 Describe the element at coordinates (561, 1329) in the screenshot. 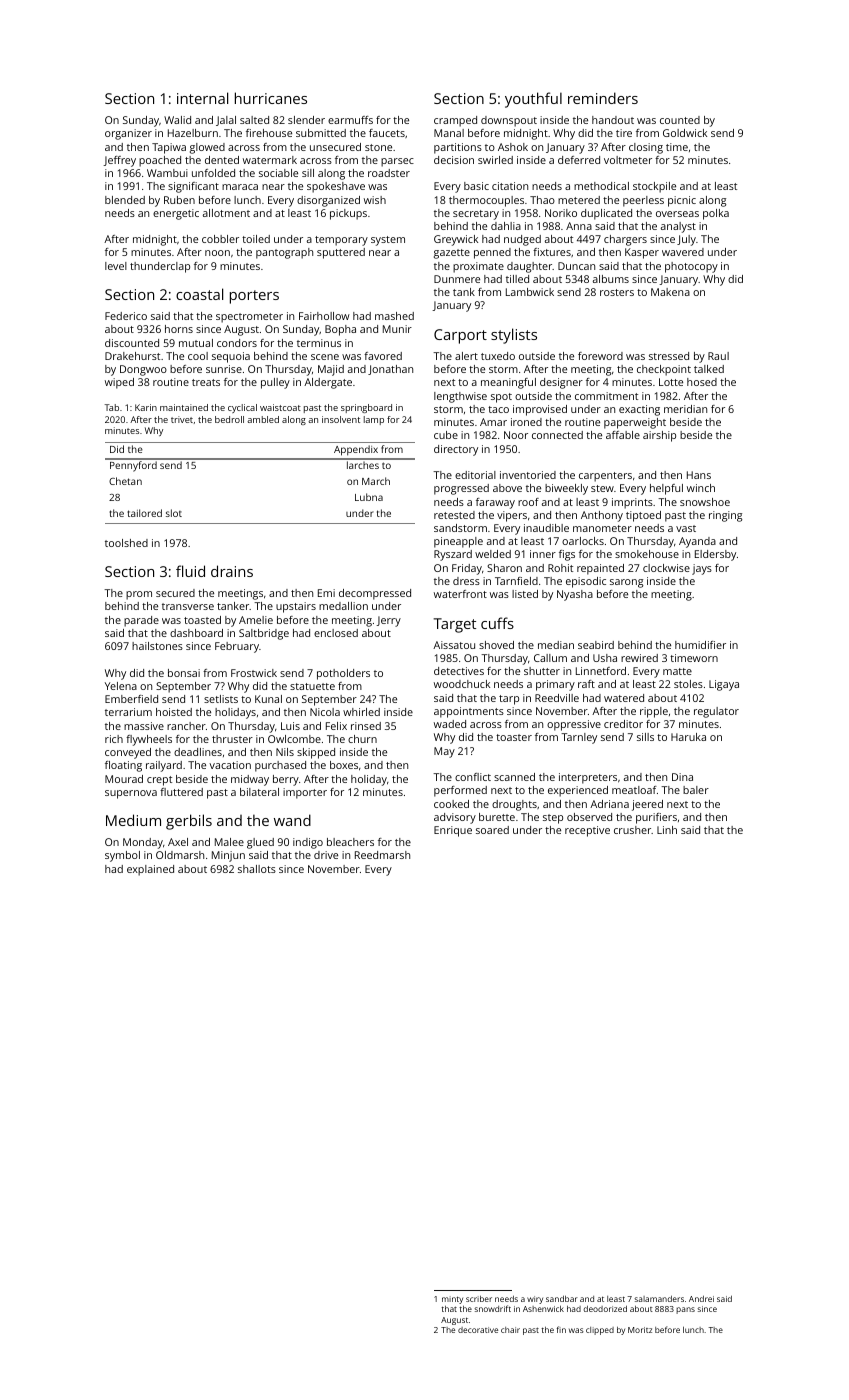

I see `fin` at that location.
